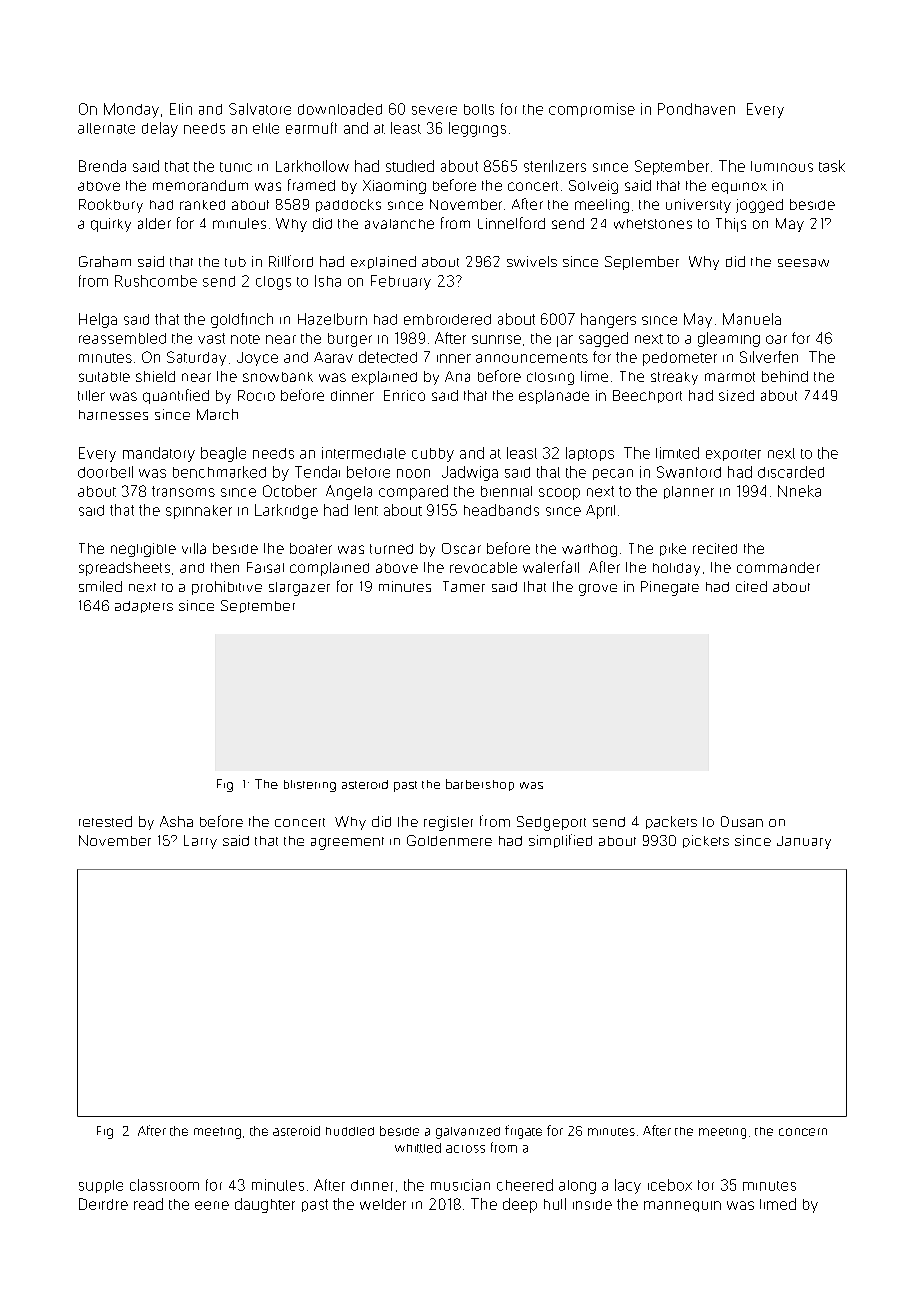  Describe the element at coordinates (202, 205) in the page. I see `ranked` at that location.
